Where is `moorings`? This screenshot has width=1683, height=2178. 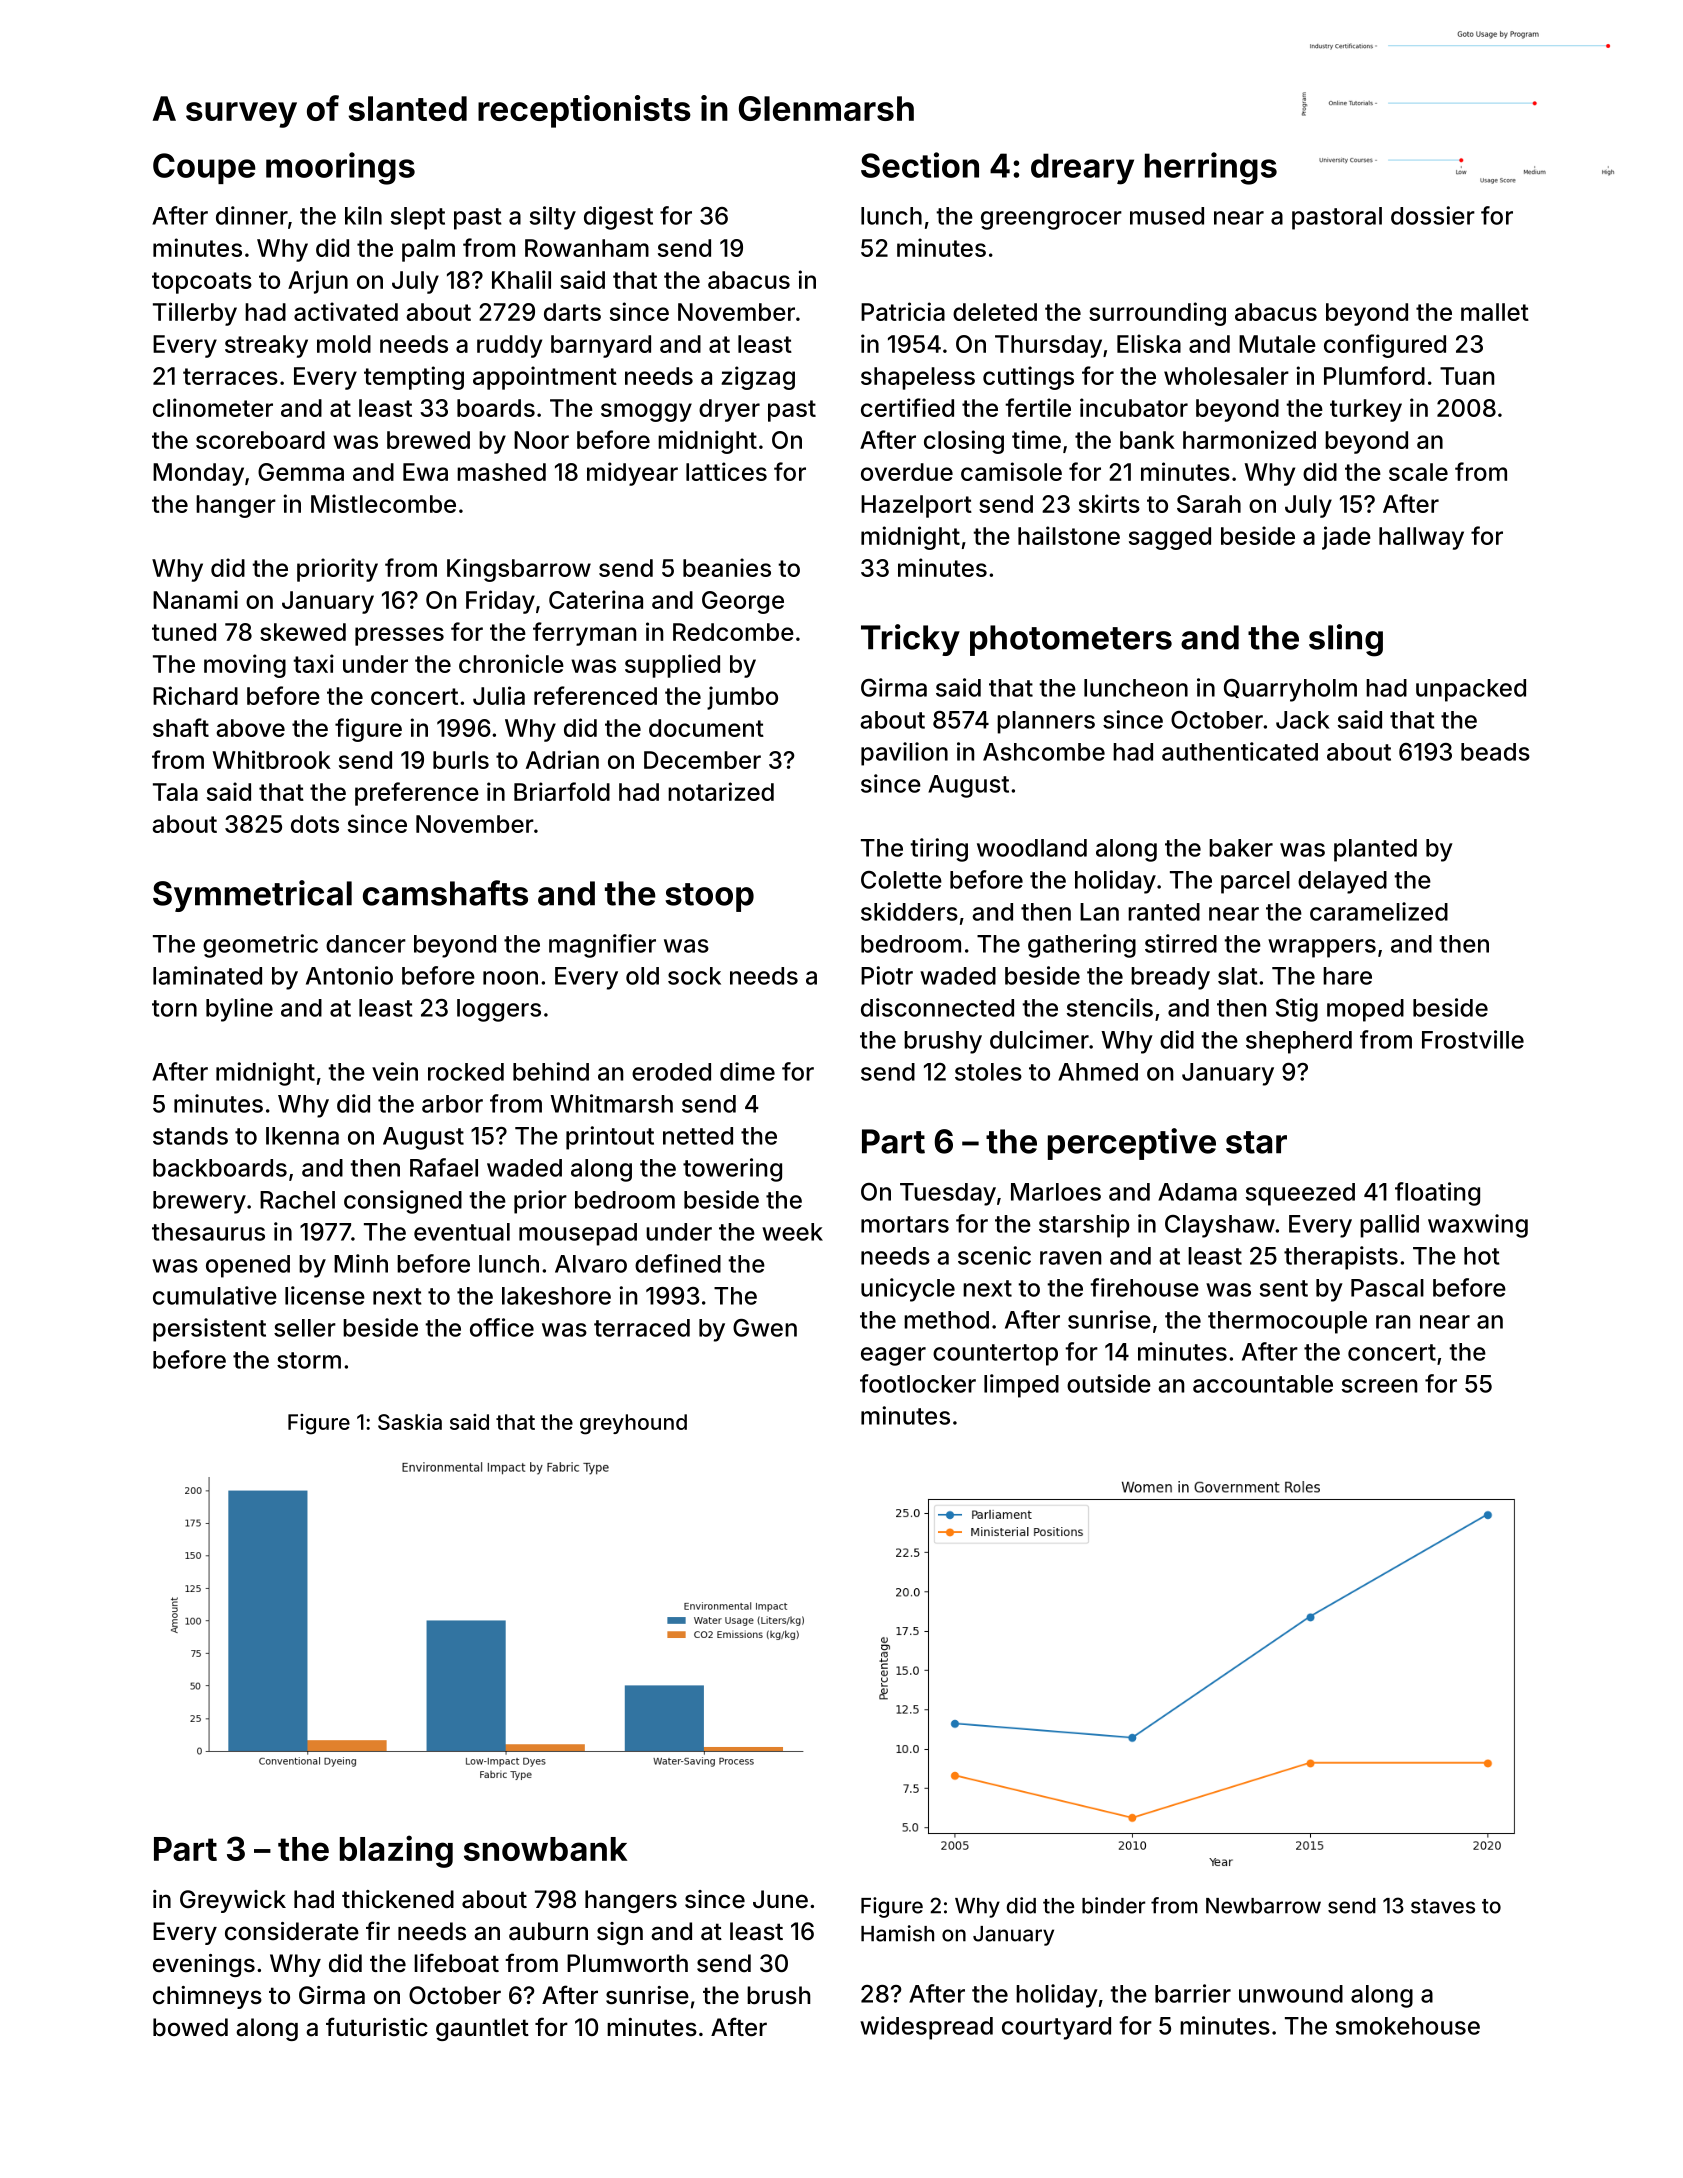
moorings is located at coordinates (340, 168).
